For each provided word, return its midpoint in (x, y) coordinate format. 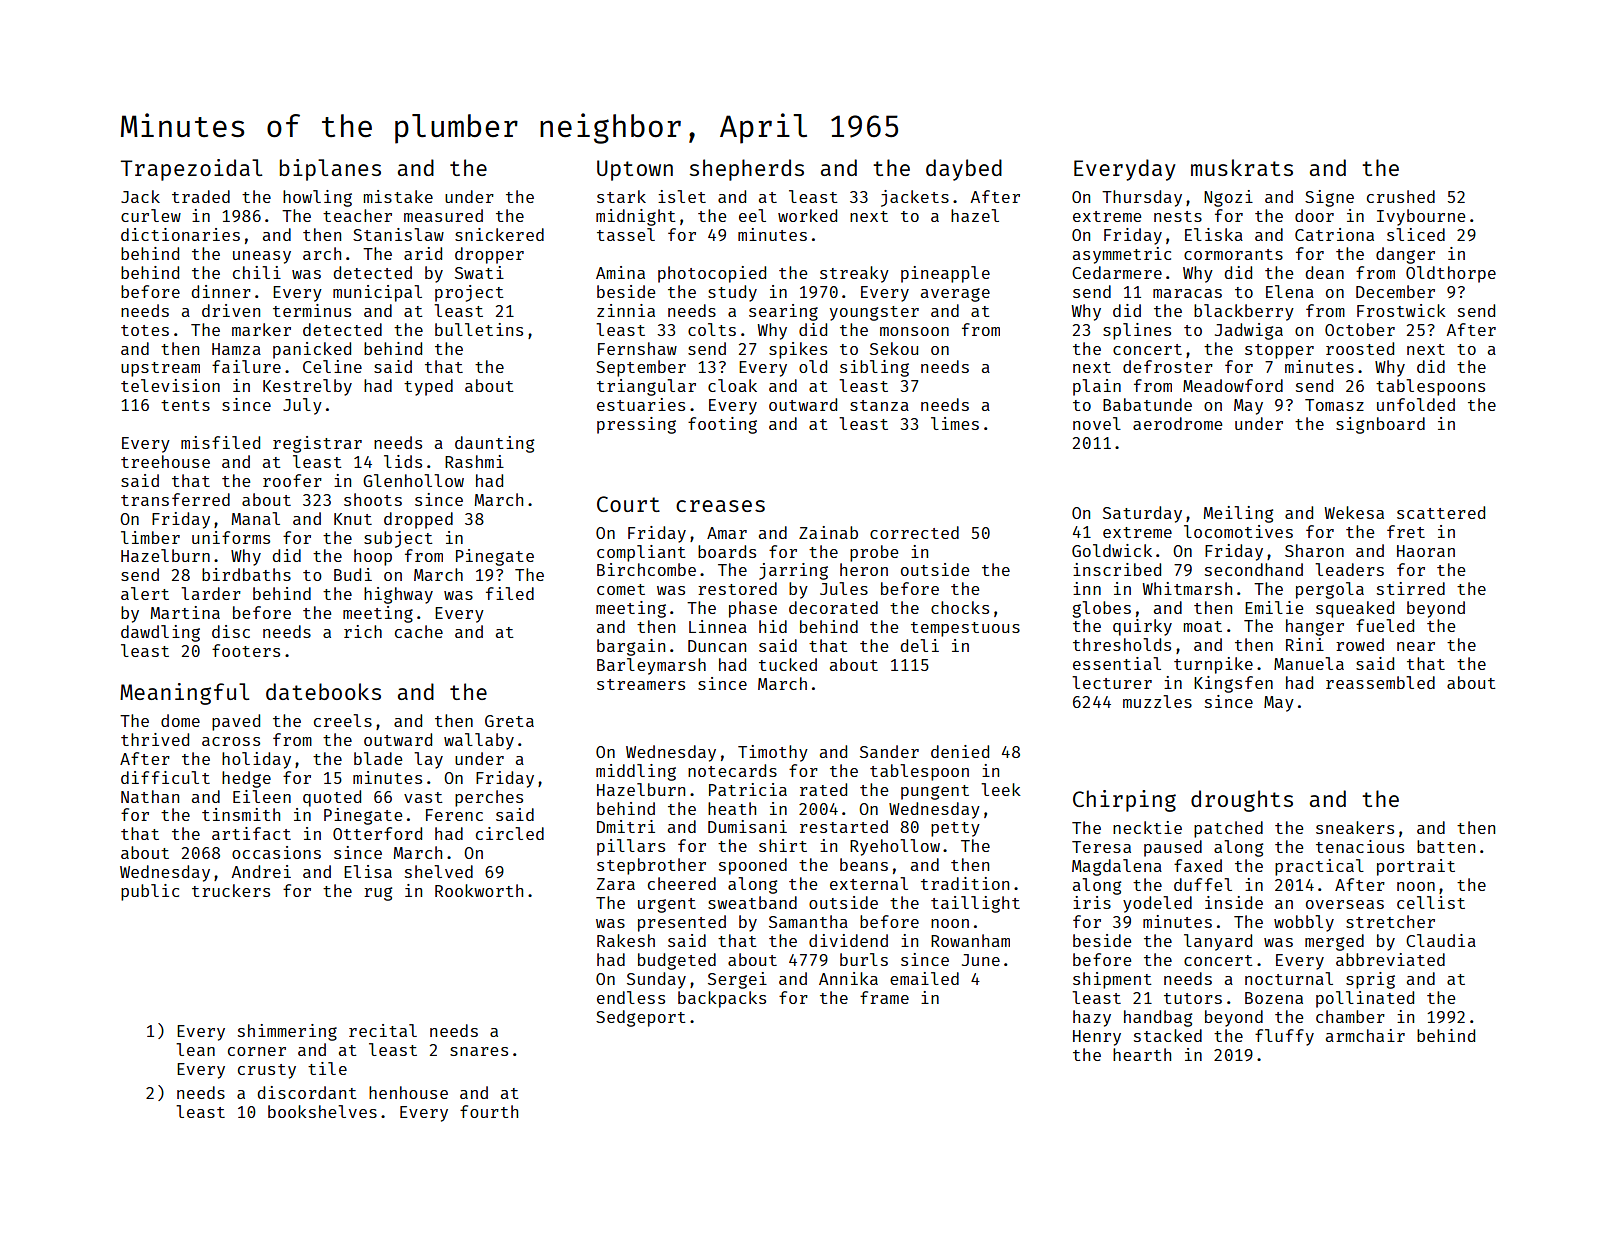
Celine (332, 366)
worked (807, 215)
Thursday (1142, 198)
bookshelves (322, 1111)
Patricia (748, 789)
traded (201, 196)
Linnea (718, 626)
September (641, 368)
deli (919, 645)
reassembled (1380, 682)
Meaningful (184, 694)
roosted (1360, 348)
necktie (1147, 827)
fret (1406, 531)
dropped (418, 520)
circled (510, 833)
